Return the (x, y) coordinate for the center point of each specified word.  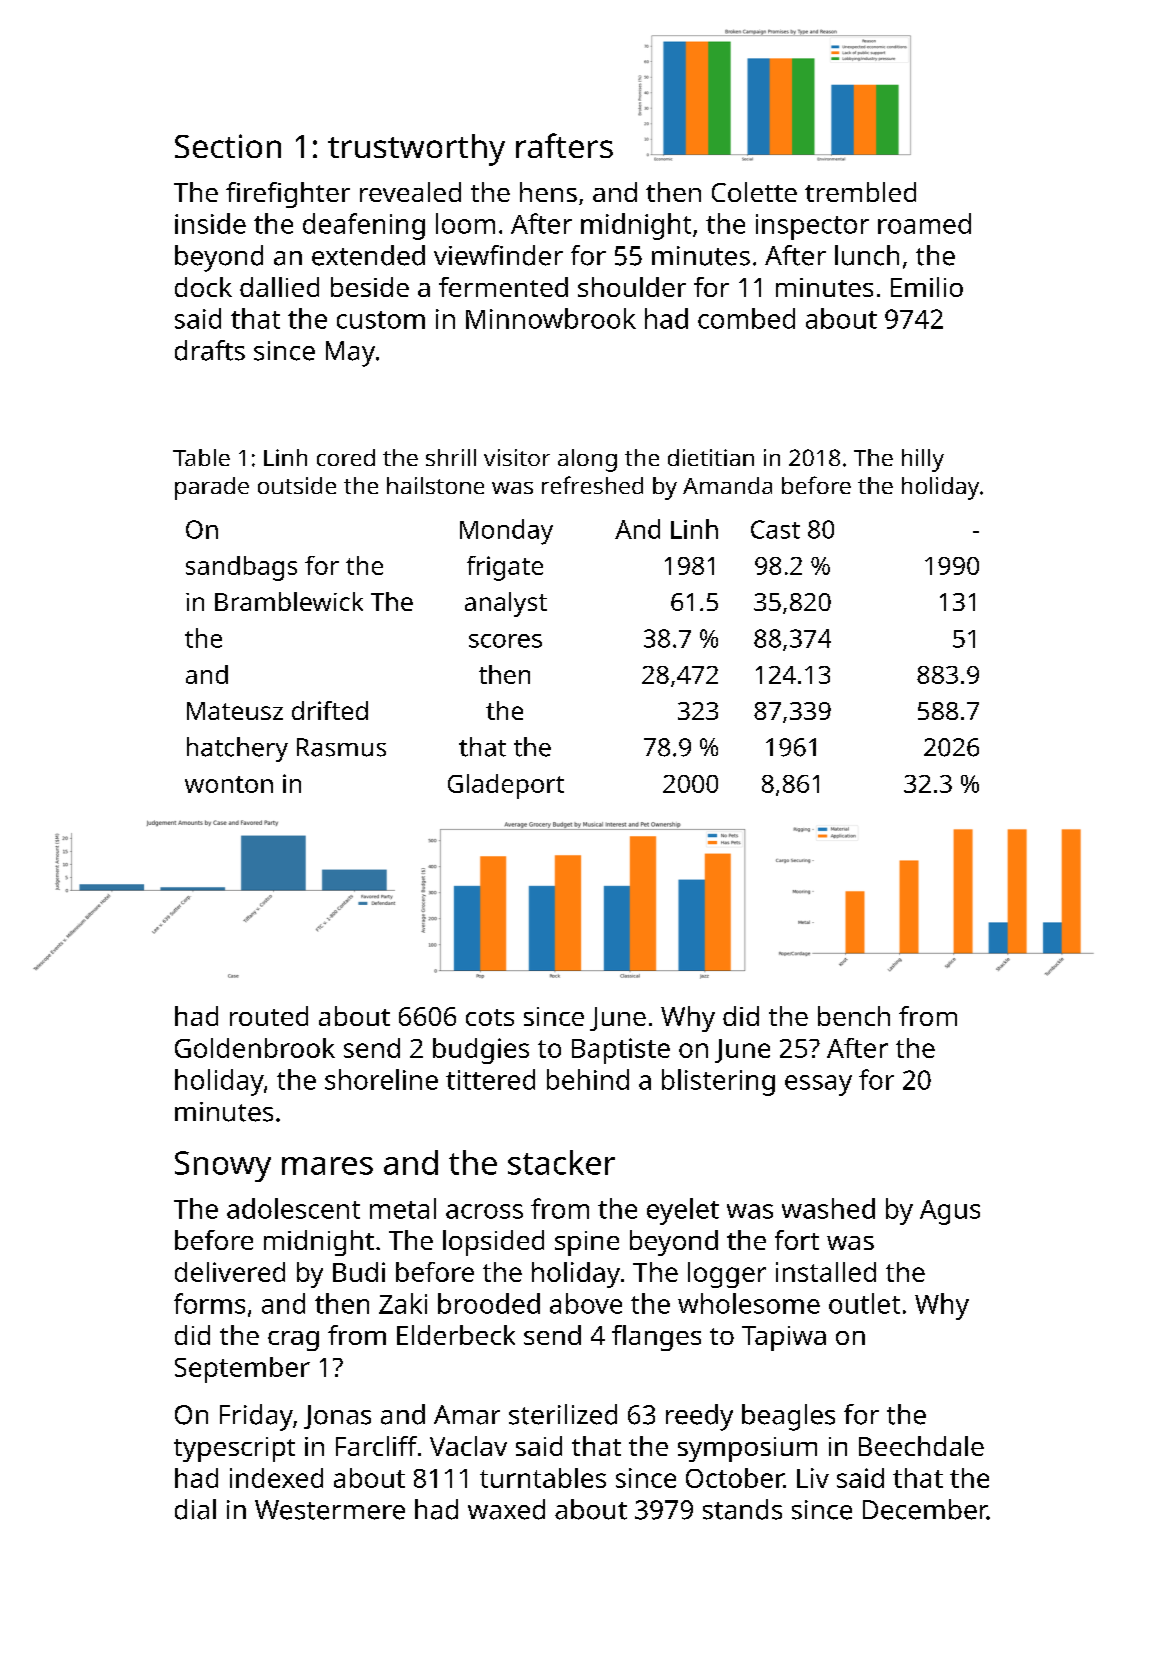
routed (269, 1016)
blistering (718, 1082)
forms (209, 1303)
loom (465, 223)
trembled (860, 192)
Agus (950, 1212)
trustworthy (416, 150)
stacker (561, 1162)
